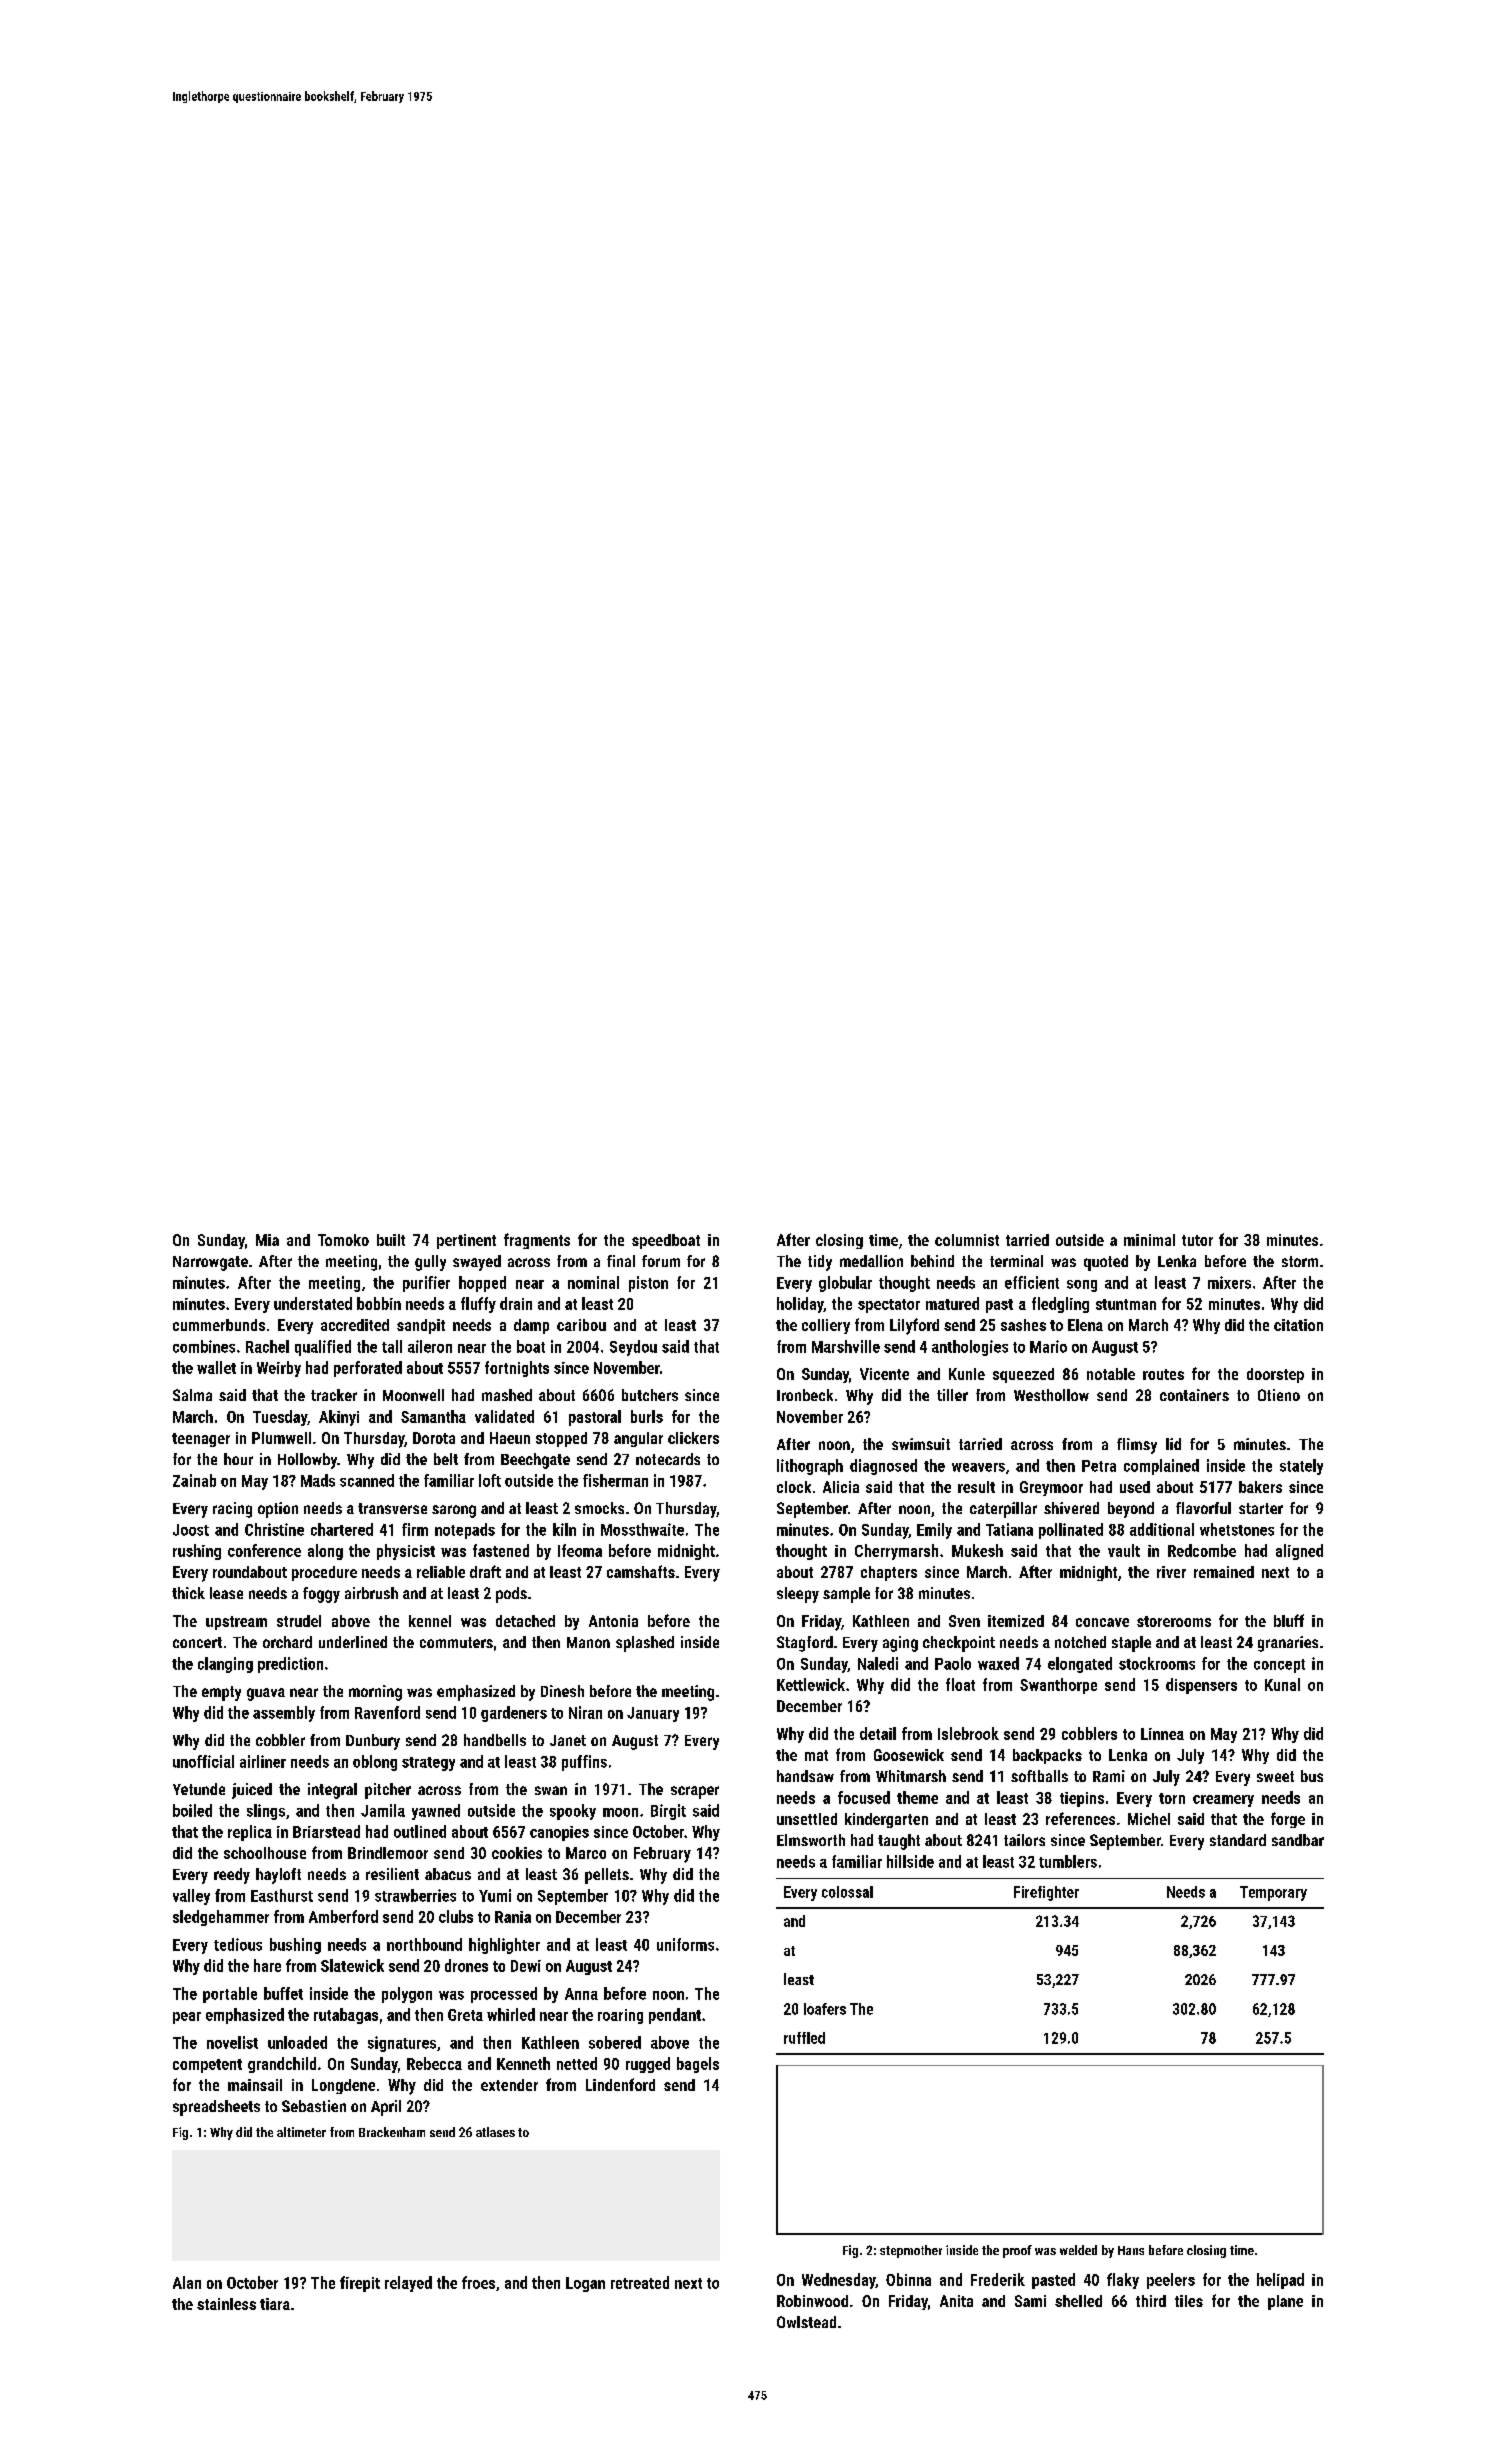 This screenshot has height=2464, width=1496. Describe the element at coordinates (1273, 1893) in the screenshot. I see `Temporary` at that location.
